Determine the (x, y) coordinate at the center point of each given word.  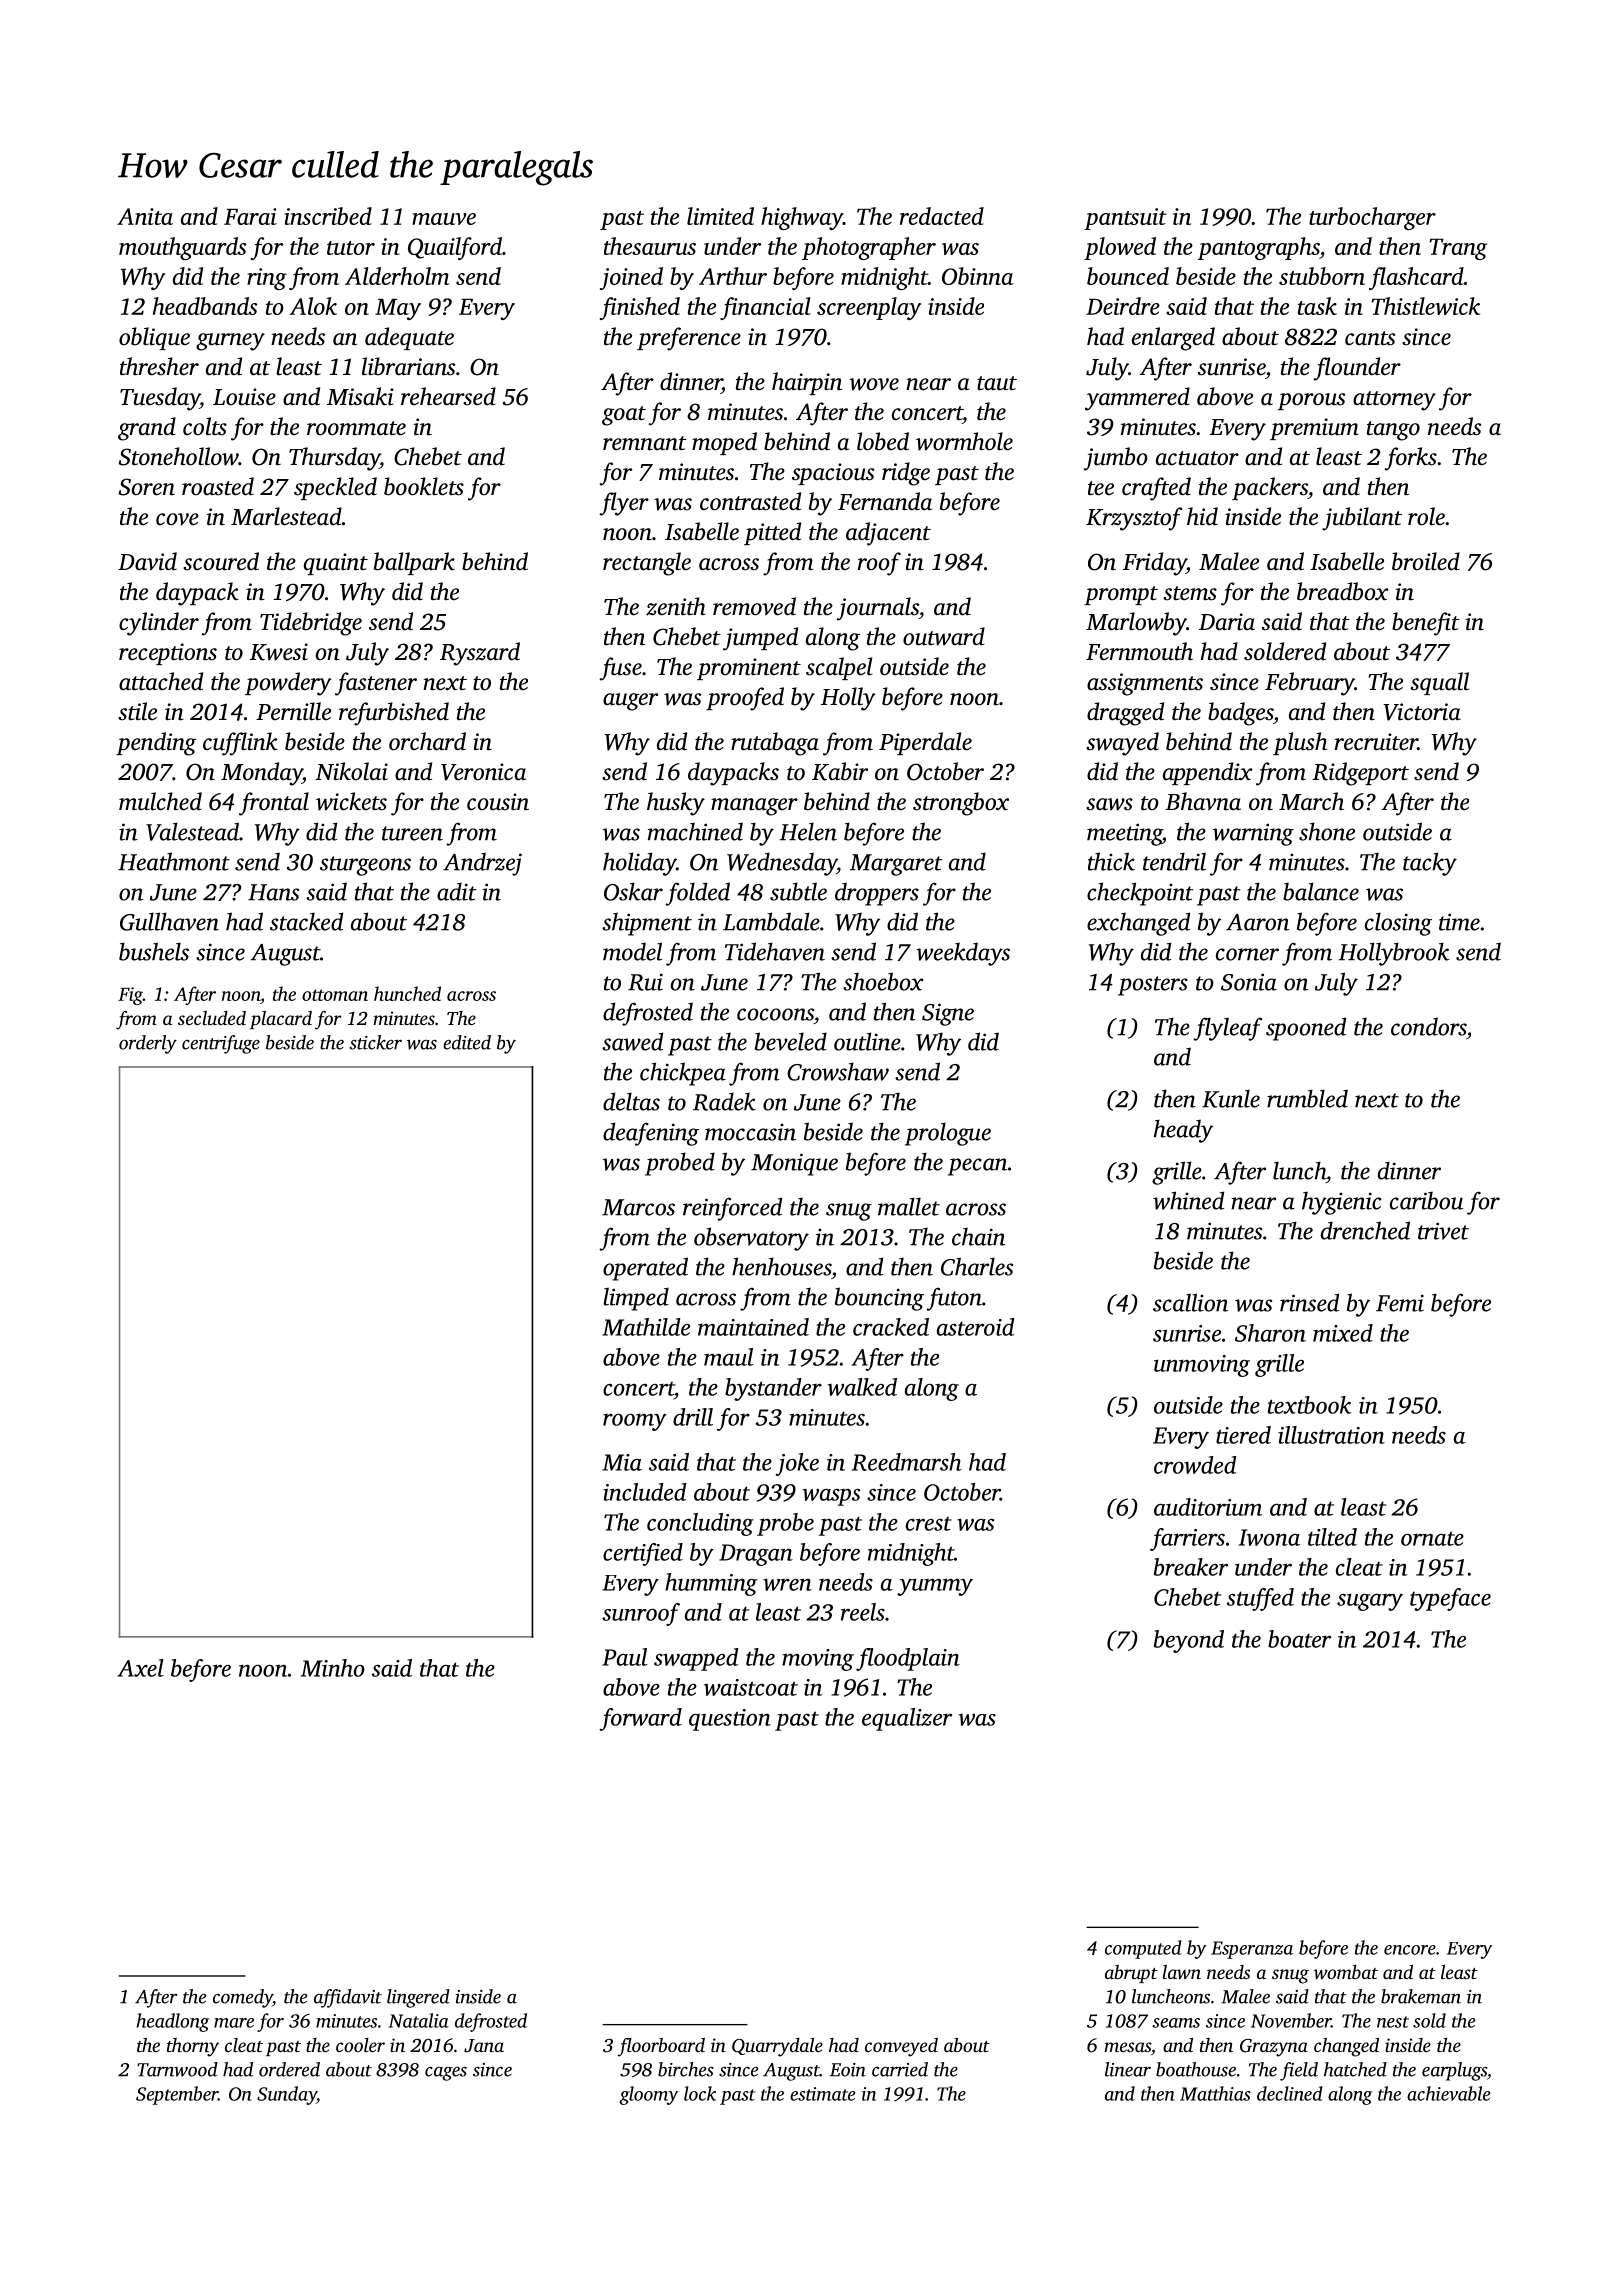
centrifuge (221, 1044)
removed (754, 606)
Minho (333, 1668)
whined (1188, 1200)
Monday (262, 774)
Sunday (287, 2095)
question (730, 1720)
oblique (154, 338)
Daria (1227, 622)
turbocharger (1372, 218)
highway (802, 218)
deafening (651, 1134)
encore (1410, 1950)
